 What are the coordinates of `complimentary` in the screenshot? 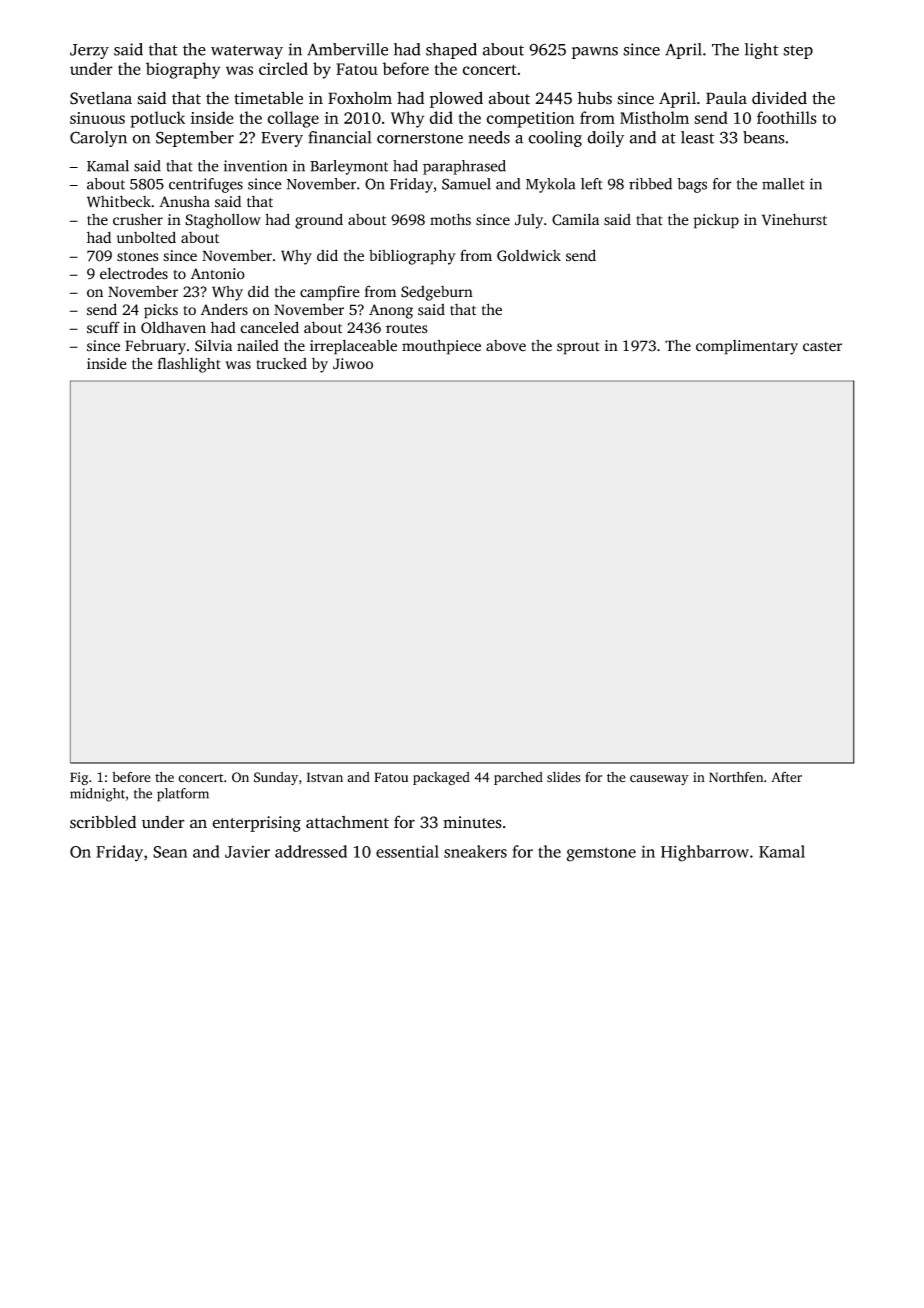 It's located at (747, 347).
